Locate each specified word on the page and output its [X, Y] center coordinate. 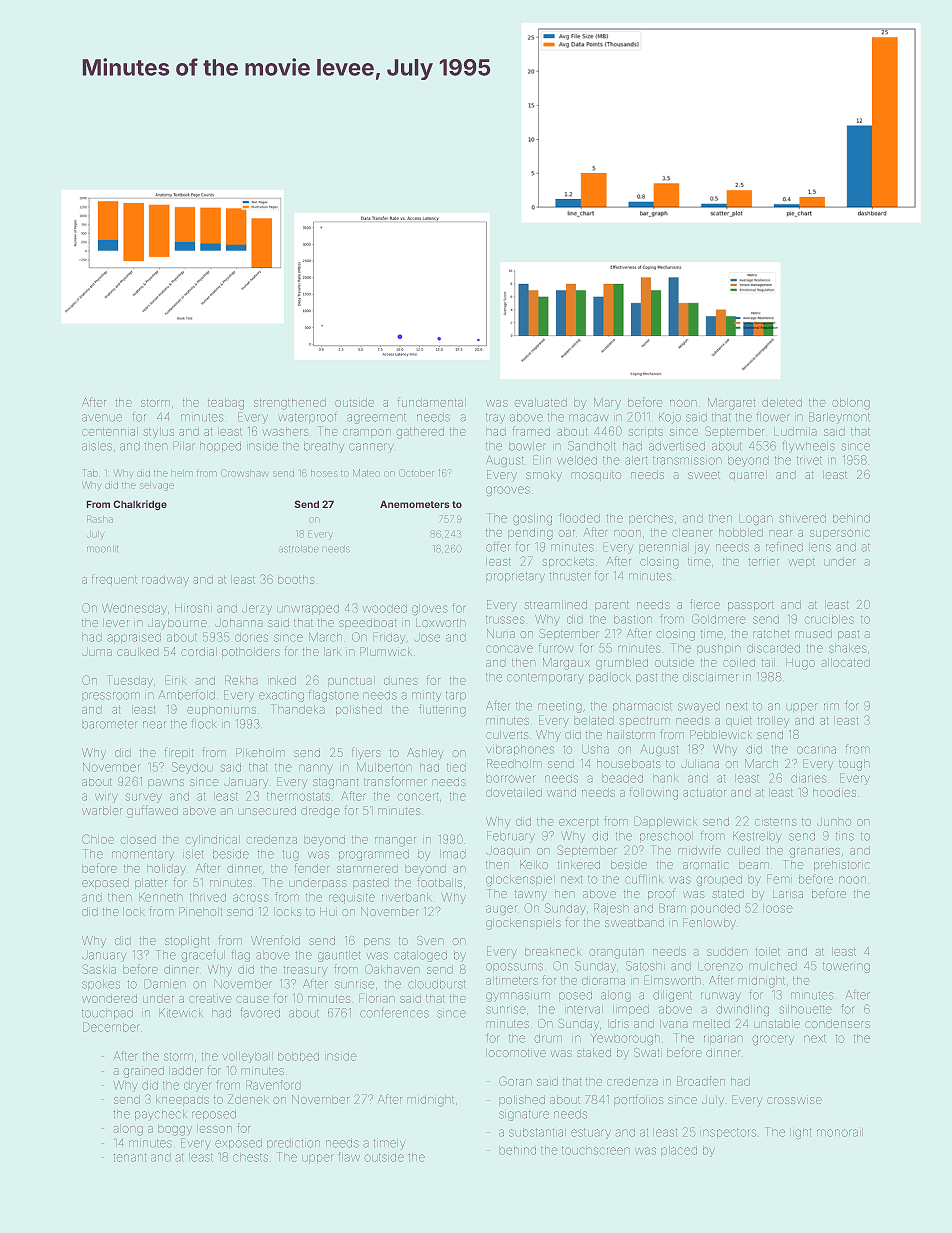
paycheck [161, 1115]
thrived [208, 898]
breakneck [553, 952]
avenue [102, 418]
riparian [723, 1039]
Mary [607, 403]
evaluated [541, 403]
